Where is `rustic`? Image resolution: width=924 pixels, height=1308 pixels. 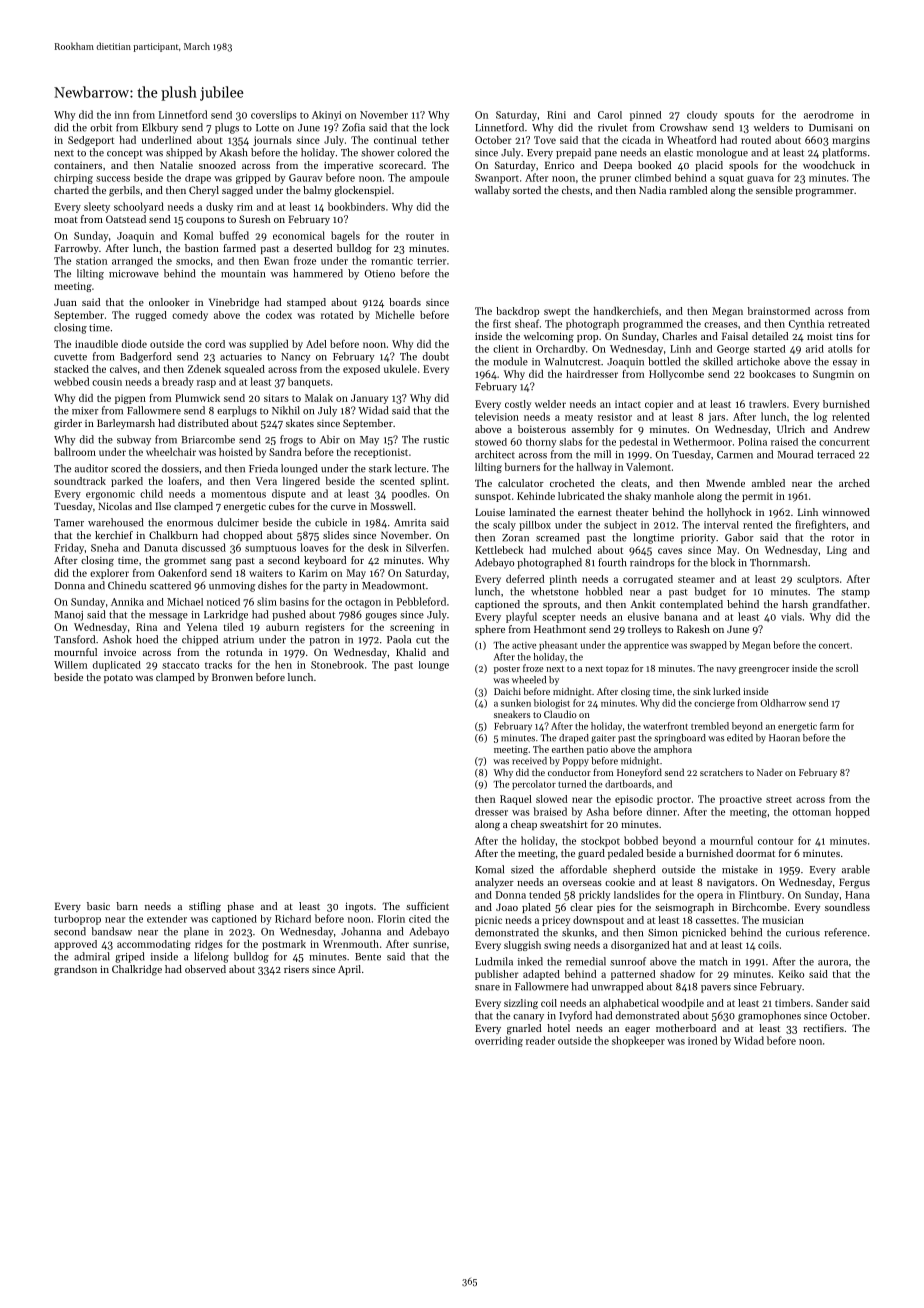
rustic is located at coordinates (436, 440).
